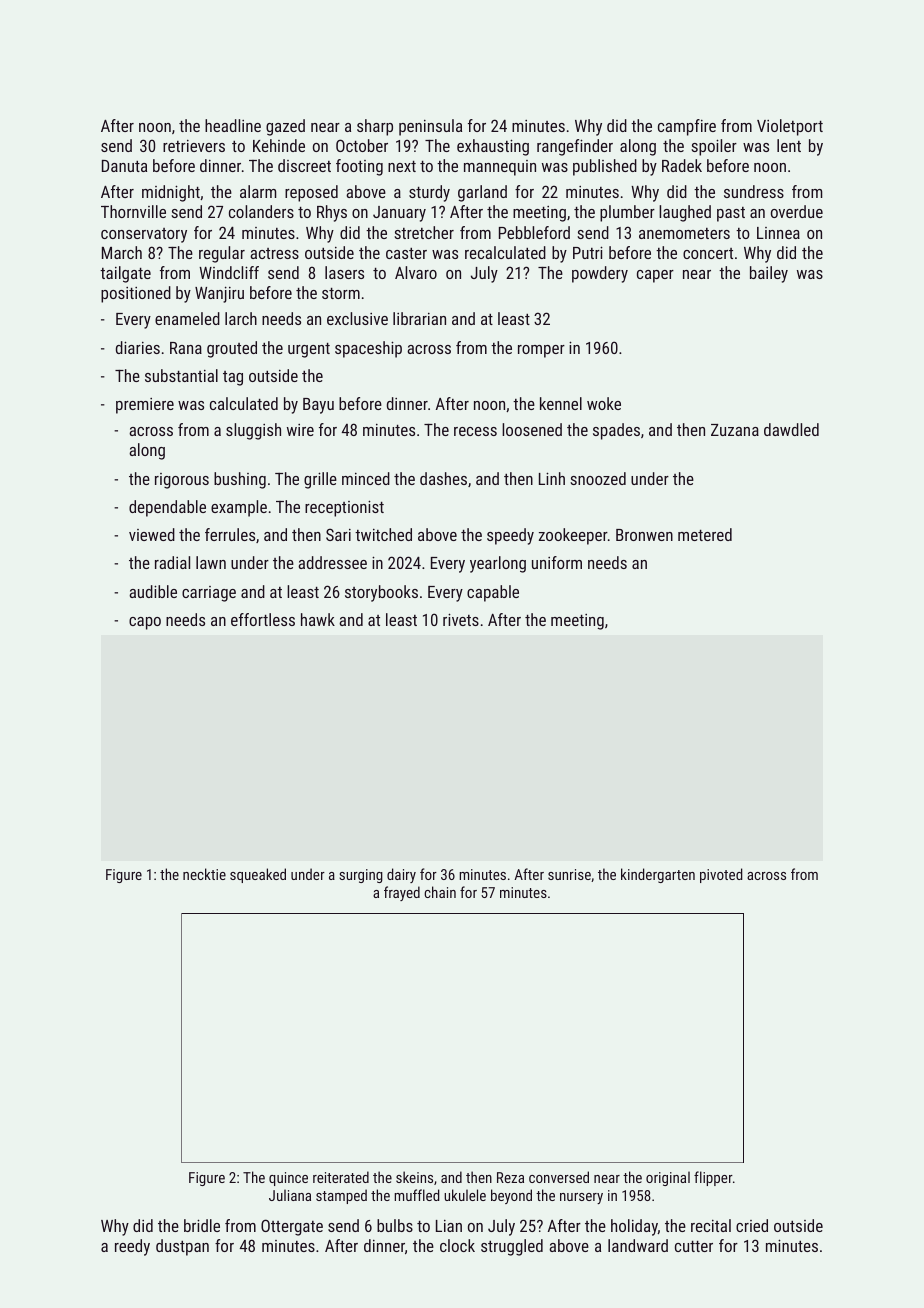 The height and width of the screenshot is (1308, 924). Describe the element at coordinates (705, 534) in the screenshot. I see `metered` at that location.
